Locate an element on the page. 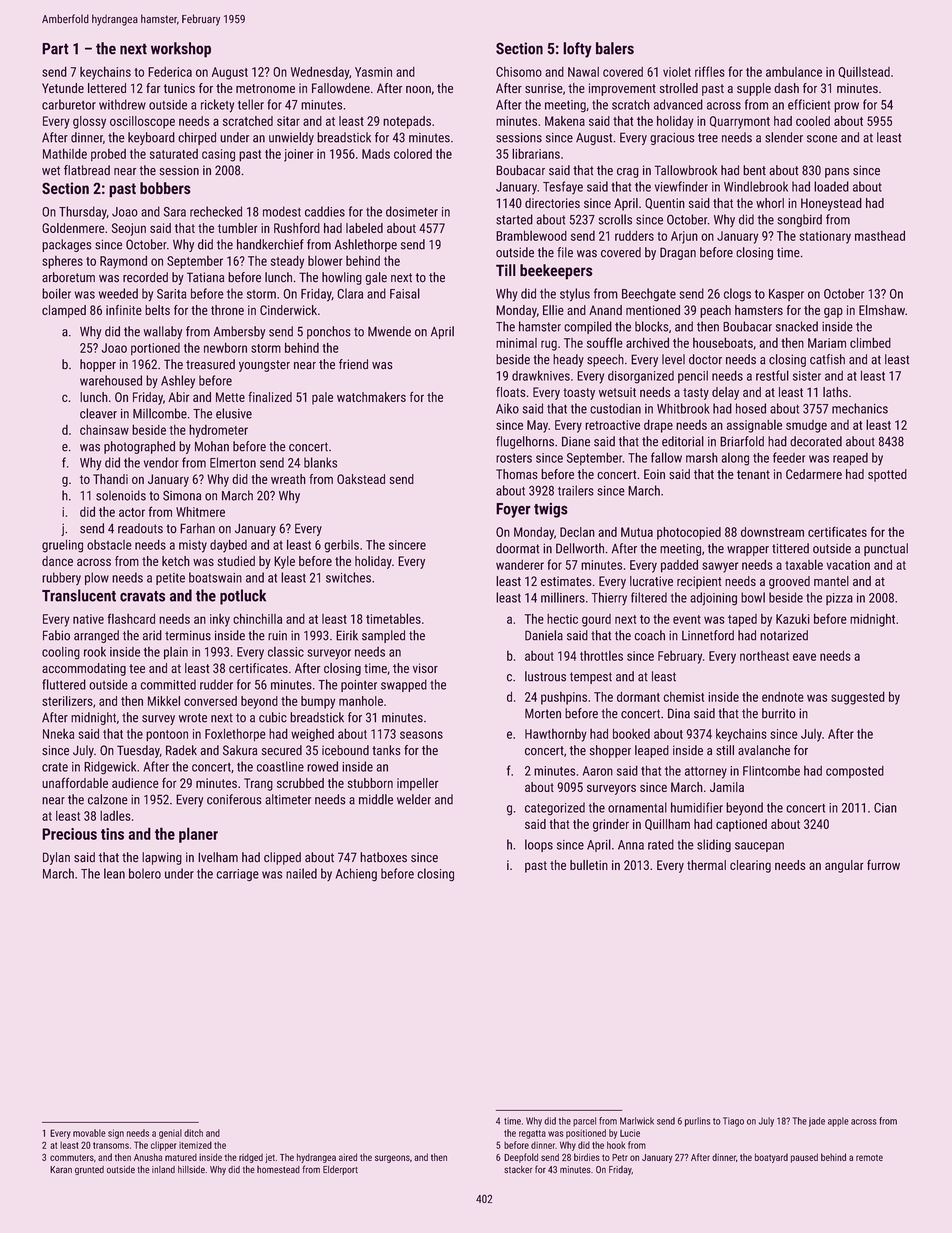 This image has width=952, height=1233. Flintcombe is located at coordinates (771, 771).
